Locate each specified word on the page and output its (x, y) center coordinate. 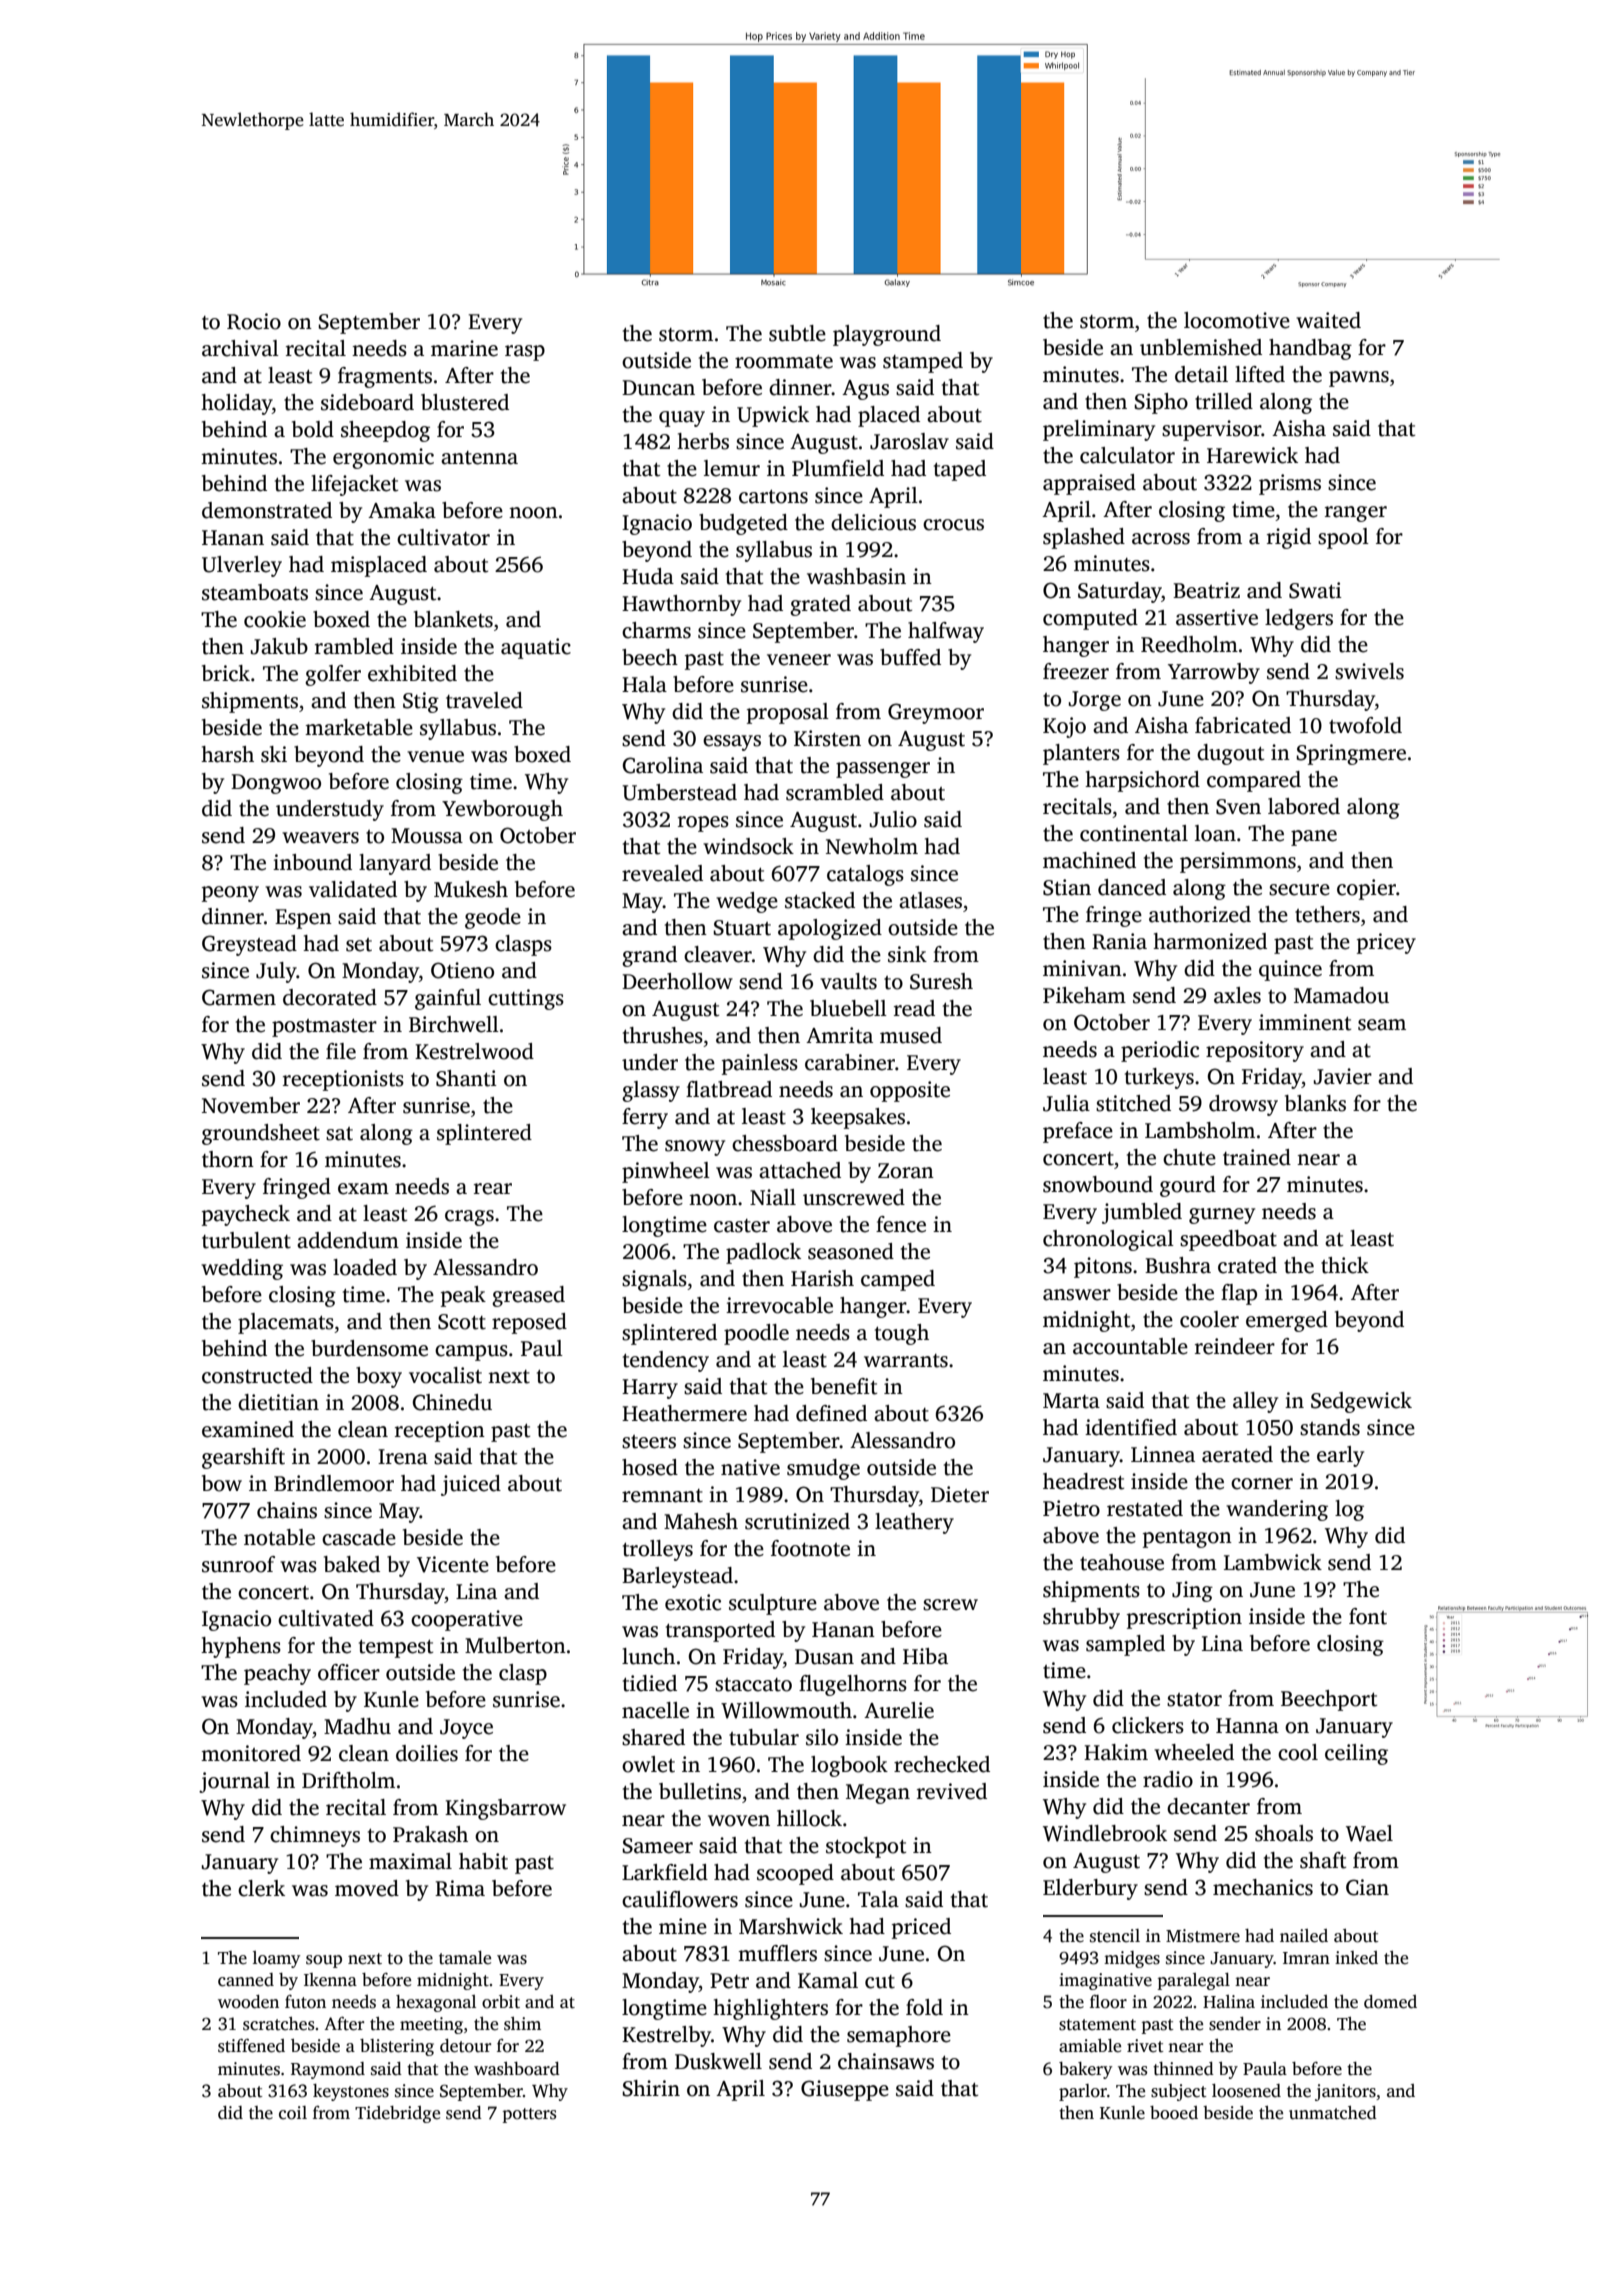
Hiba (925, 1656)
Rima (460, 1888)
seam (1382, 1025)
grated (820, 605)
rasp (525, 353)
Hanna (1247, 1726)
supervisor (1211, 430)
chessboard (785, 1143)
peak (463, 1296)
